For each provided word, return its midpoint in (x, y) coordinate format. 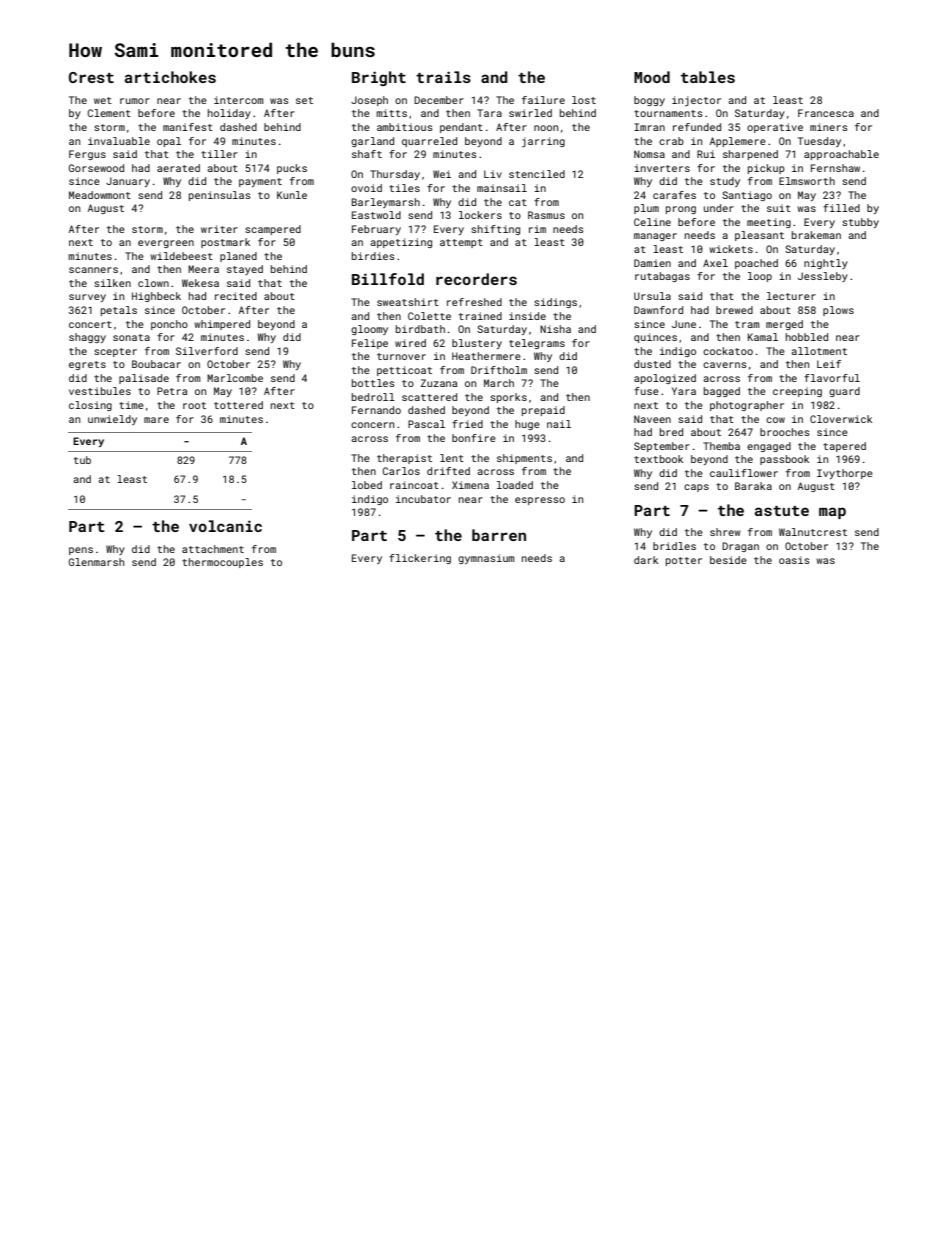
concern (372, 425)
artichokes (170, 77)
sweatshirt (408, 302)
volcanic (225, 526)
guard (844, 392)
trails (443, 77)
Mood (652, 77)
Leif (829, 364)
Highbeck (156, 297)
